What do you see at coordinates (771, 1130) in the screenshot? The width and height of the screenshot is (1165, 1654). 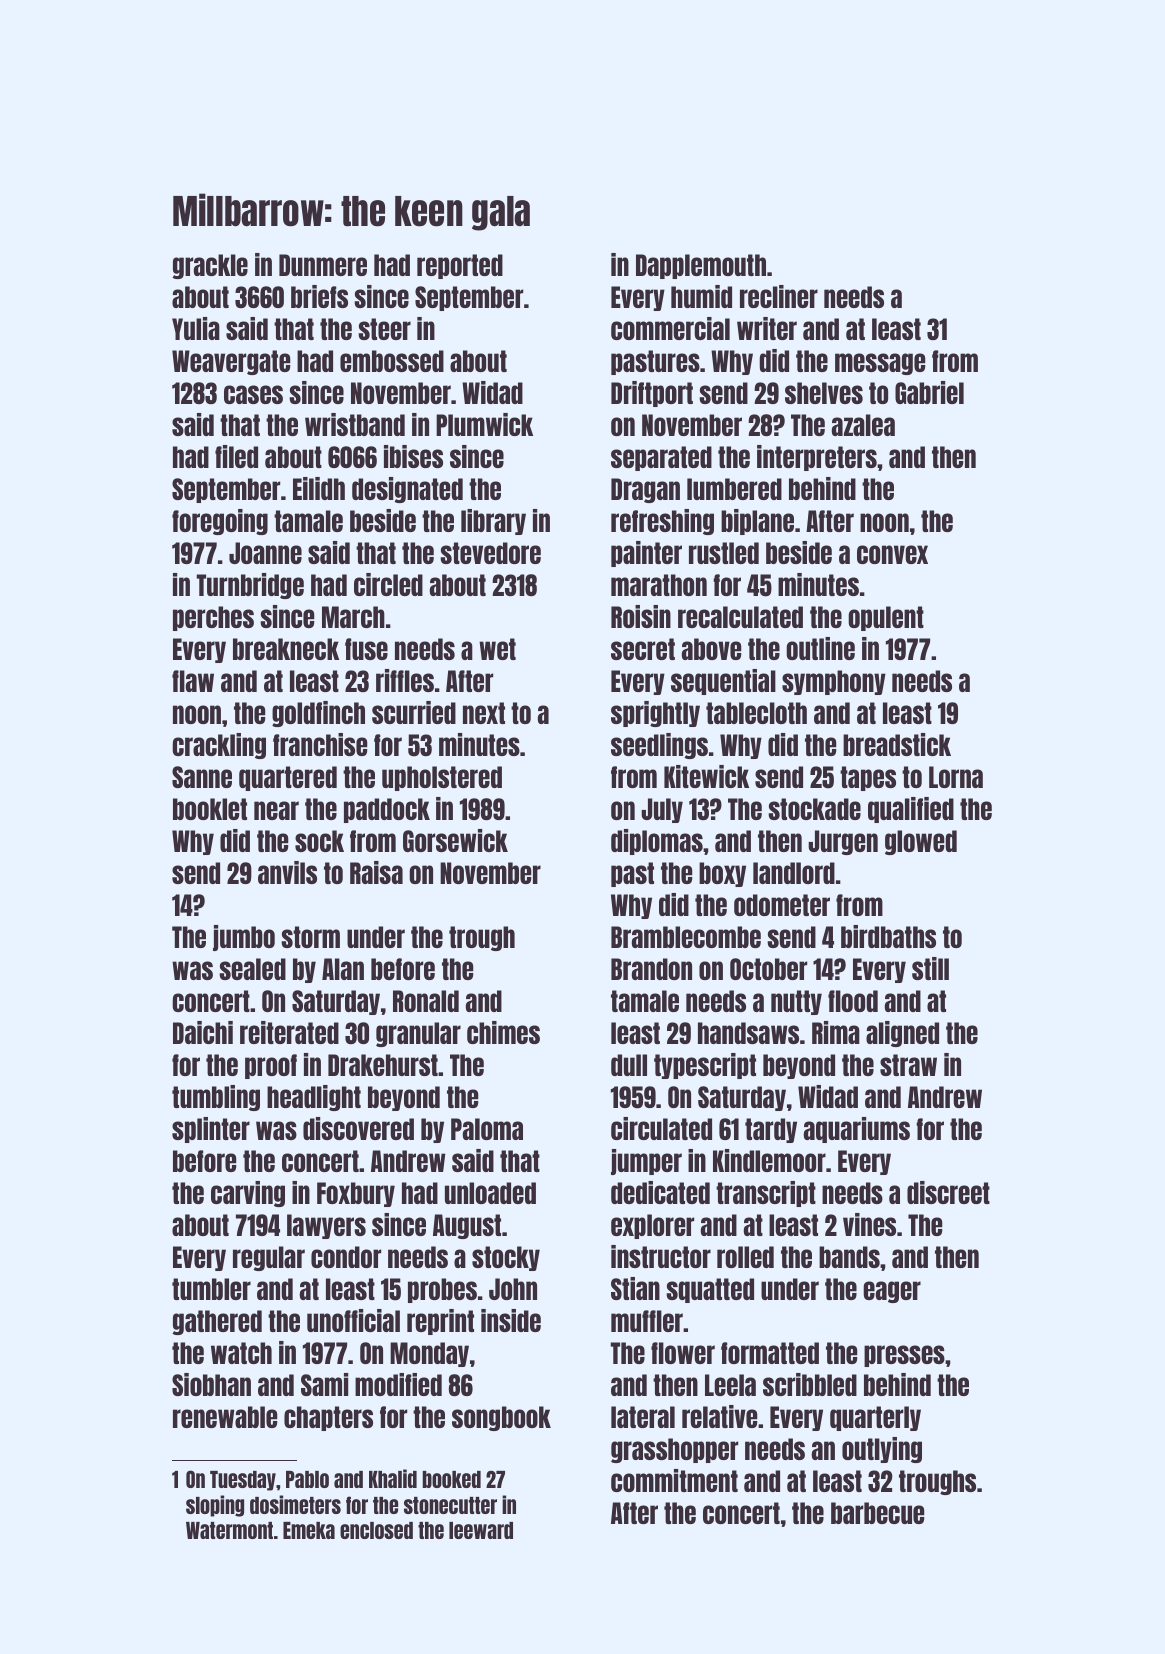 I see `tardy` at bounding box center [771, 1130].
